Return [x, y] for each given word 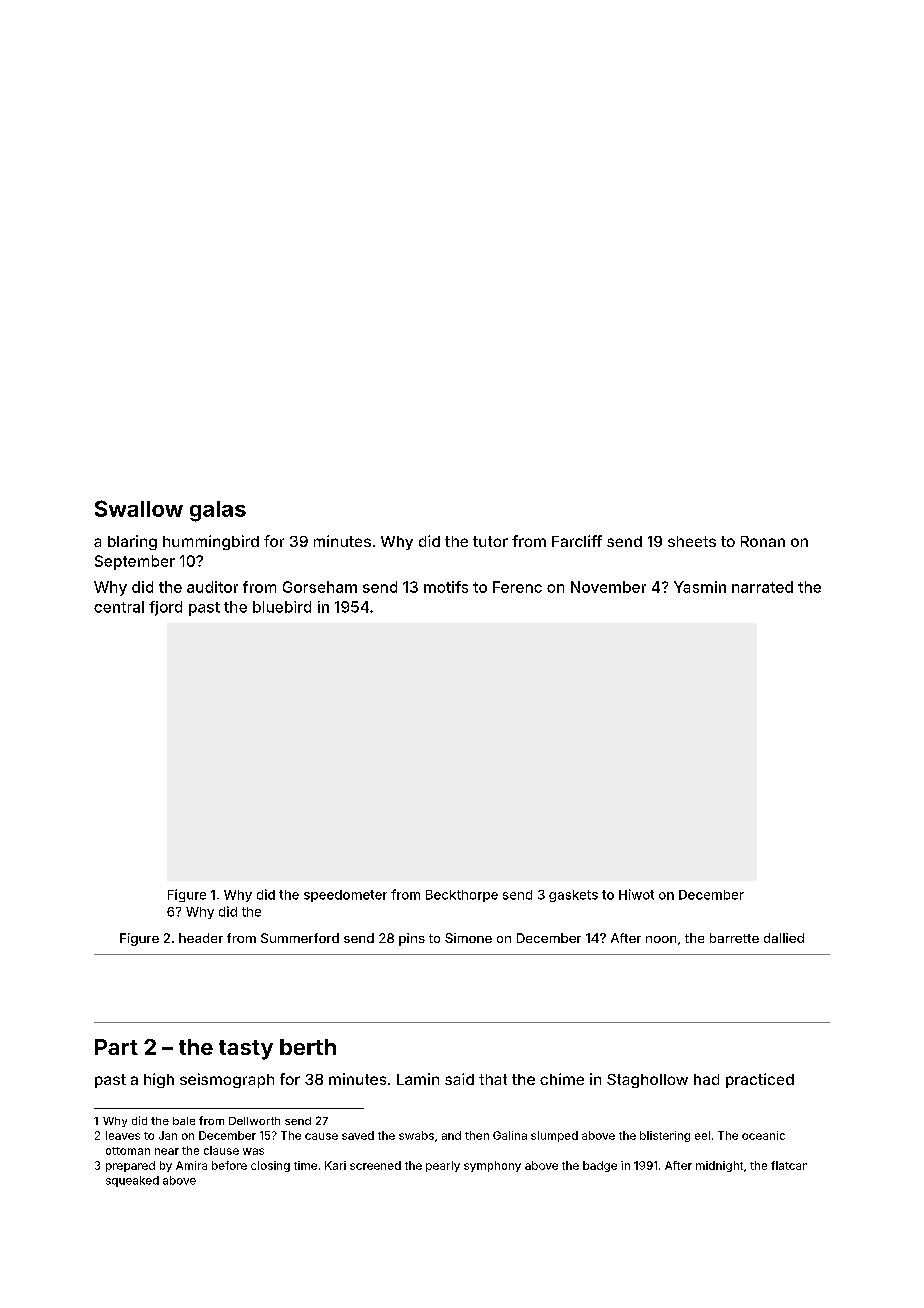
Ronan [763, 541]
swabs [416, 1135]
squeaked [132, 1181]
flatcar [789, 1165]
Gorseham [320, 587]
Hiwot [636, 894]
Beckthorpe [462, 896]
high [159, 1080]
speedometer [345, 896]
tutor [490, 541]
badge [600, 1166]
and [451, 1135]
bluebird [282, 607]
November [608, 587]
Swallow [139, 508]
